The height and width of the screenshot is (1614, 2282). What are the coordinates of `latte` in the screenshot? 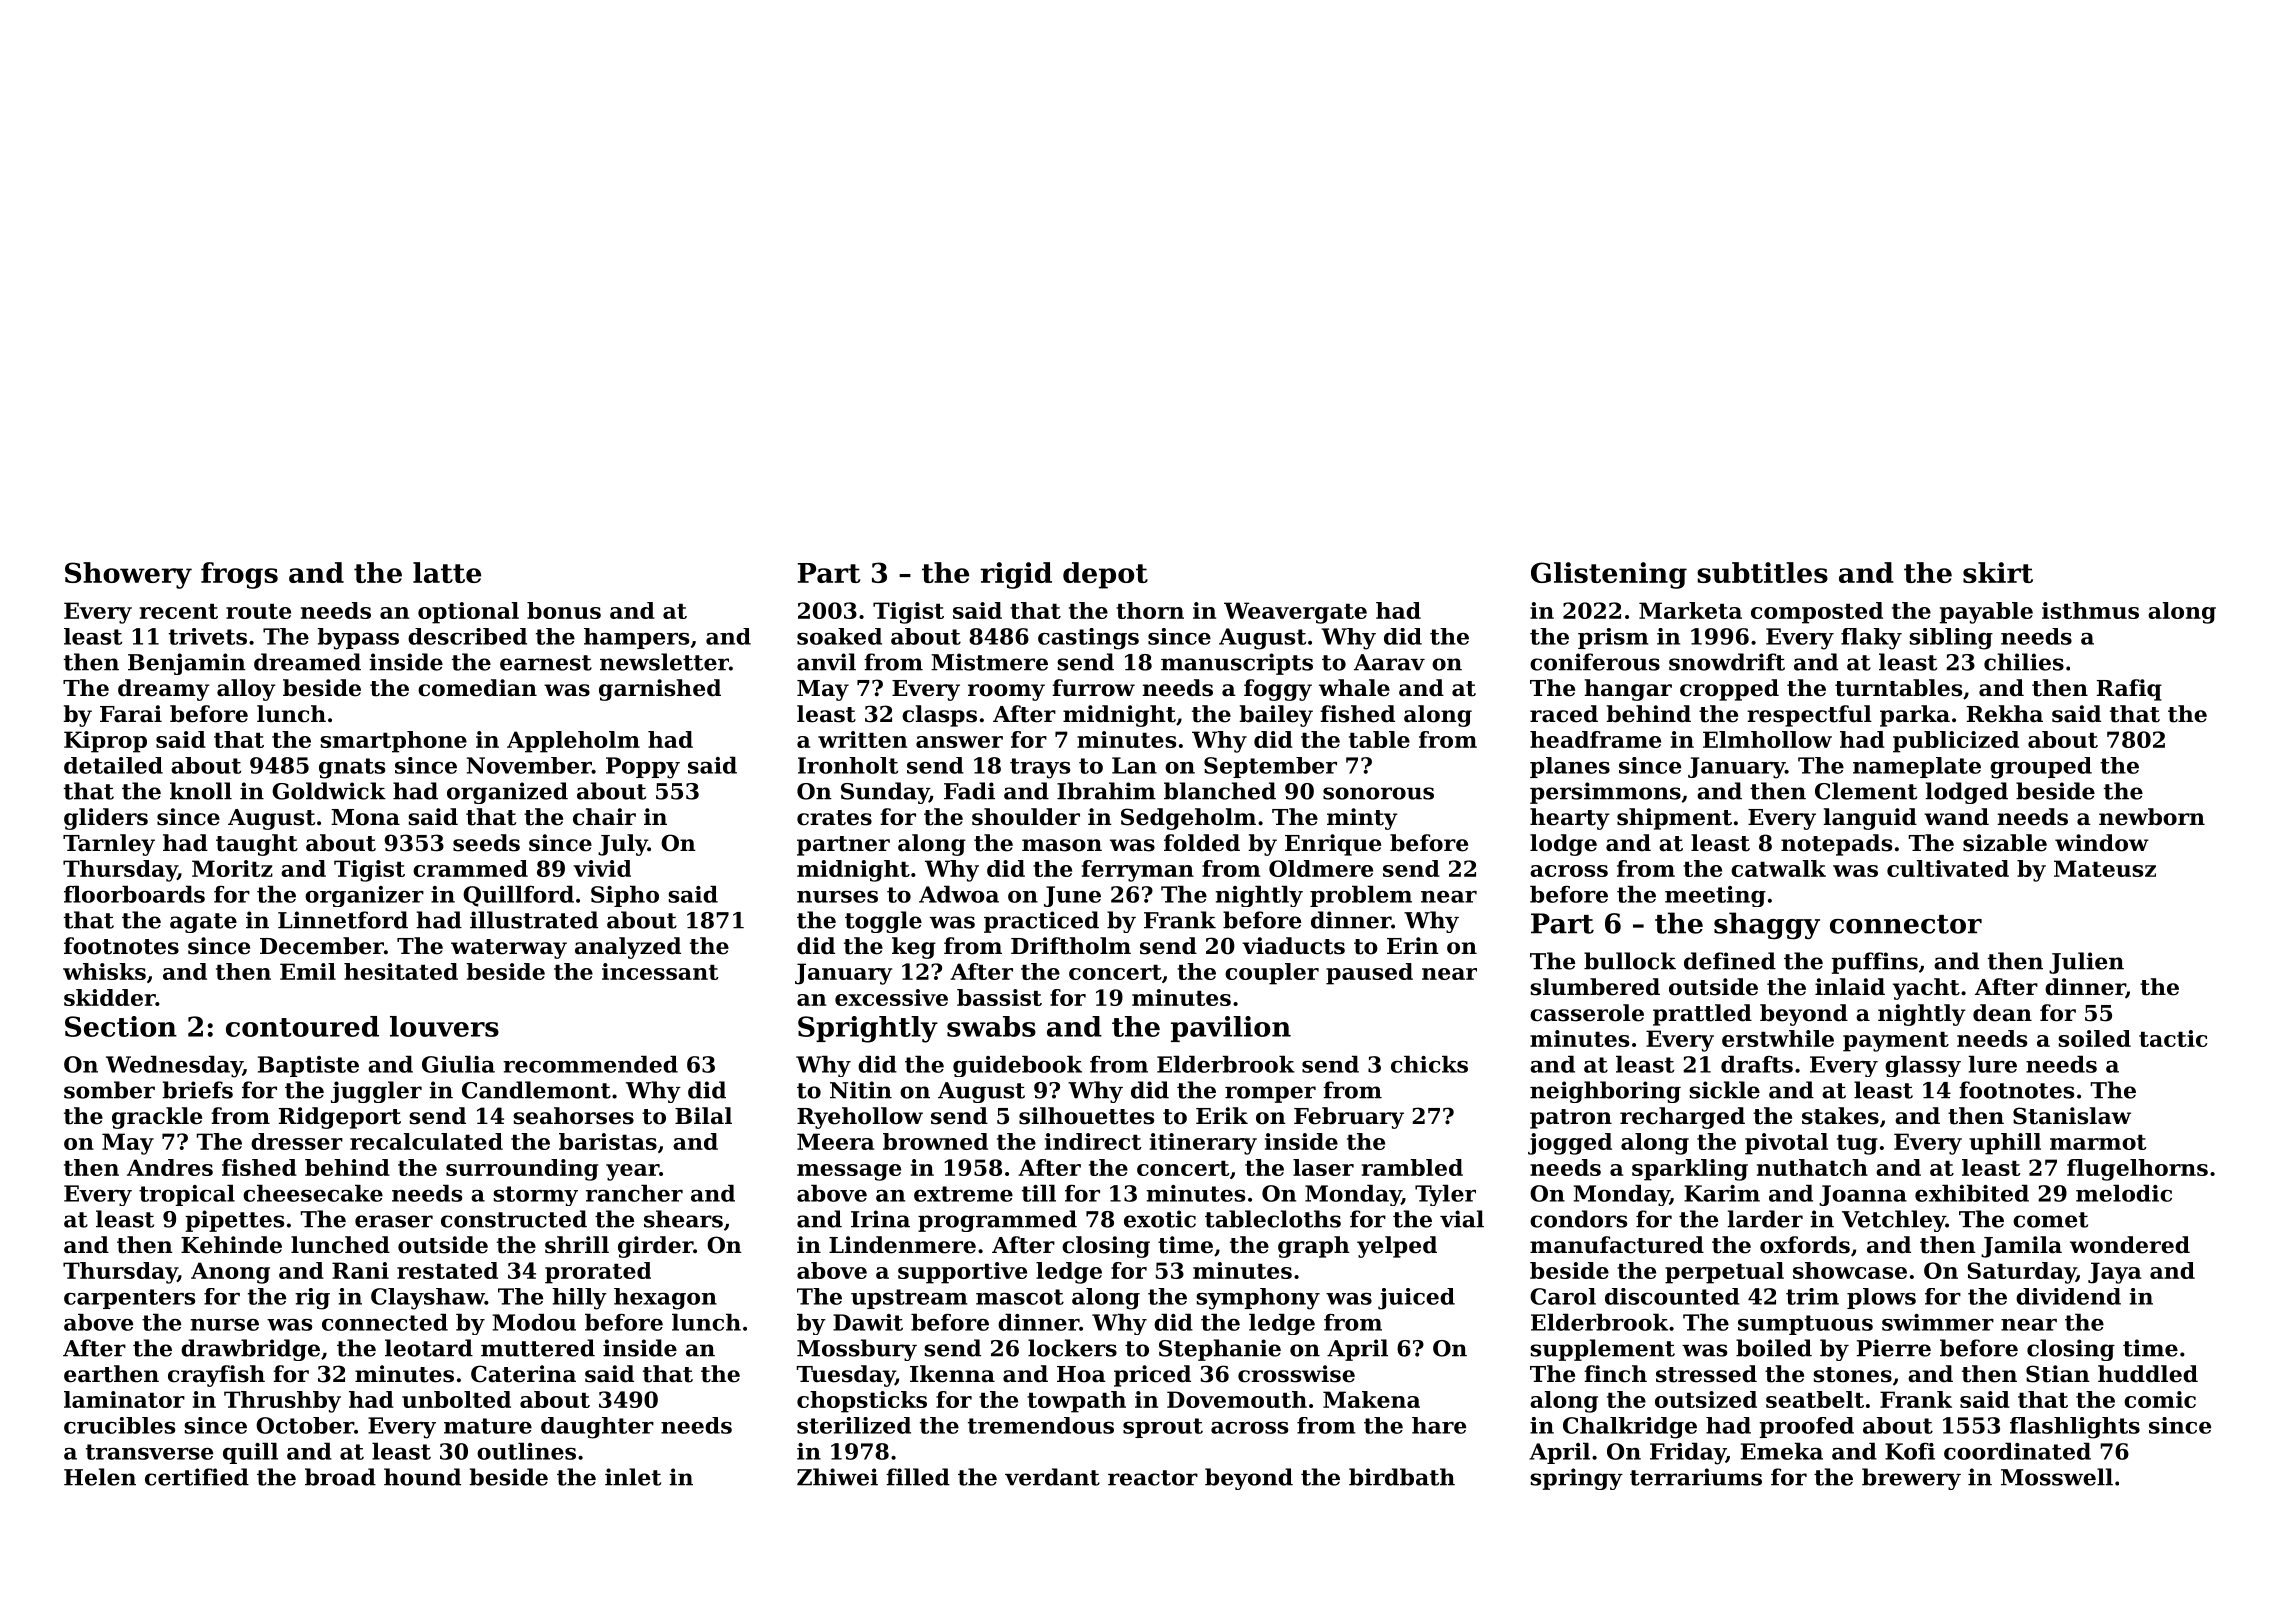 It's located at (447, 572).
